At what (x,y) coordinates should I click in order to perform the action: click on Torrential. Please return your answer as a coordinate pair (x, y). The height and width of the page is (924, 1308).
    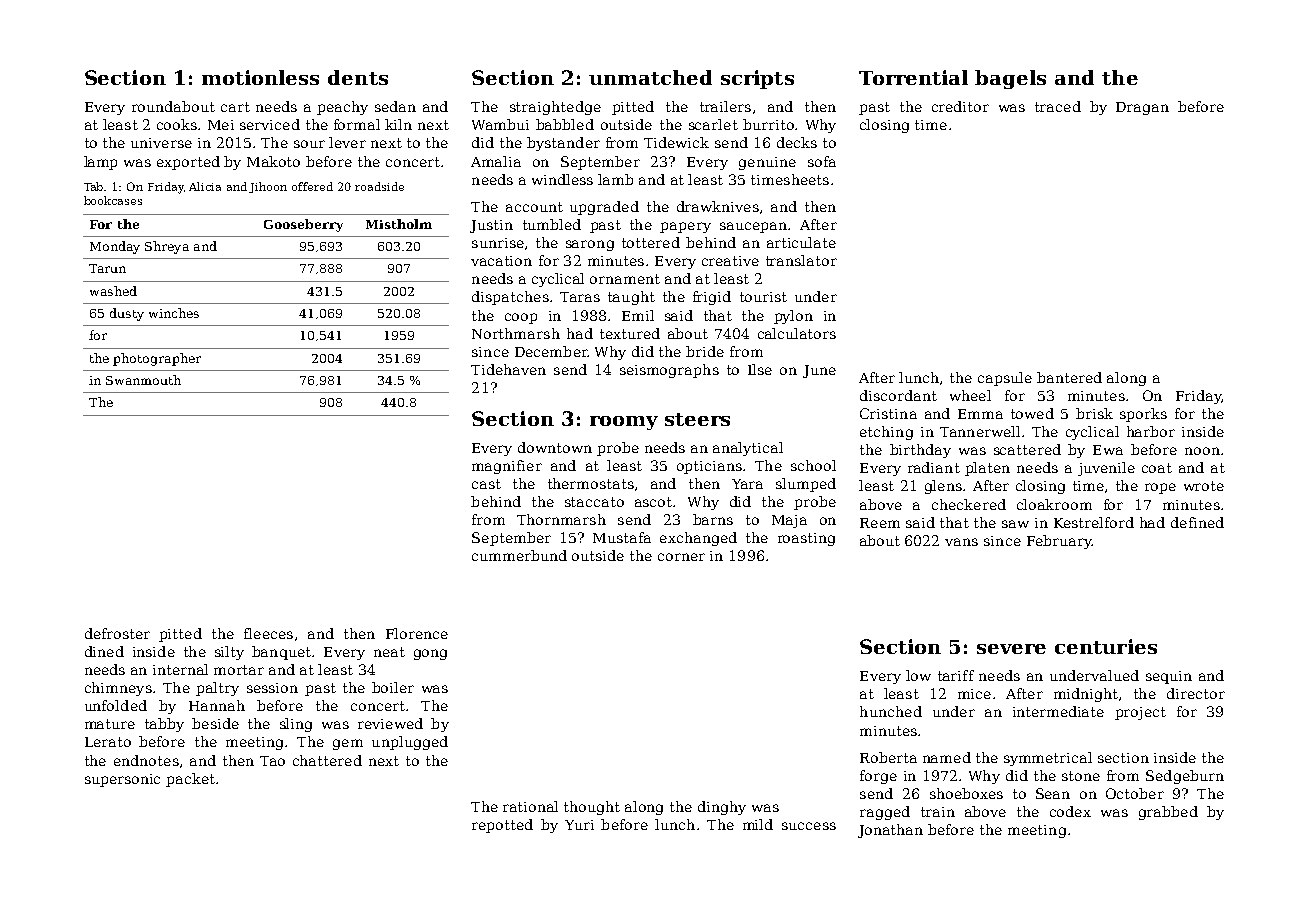
    Looking at the image, I should click on (913, 77).
